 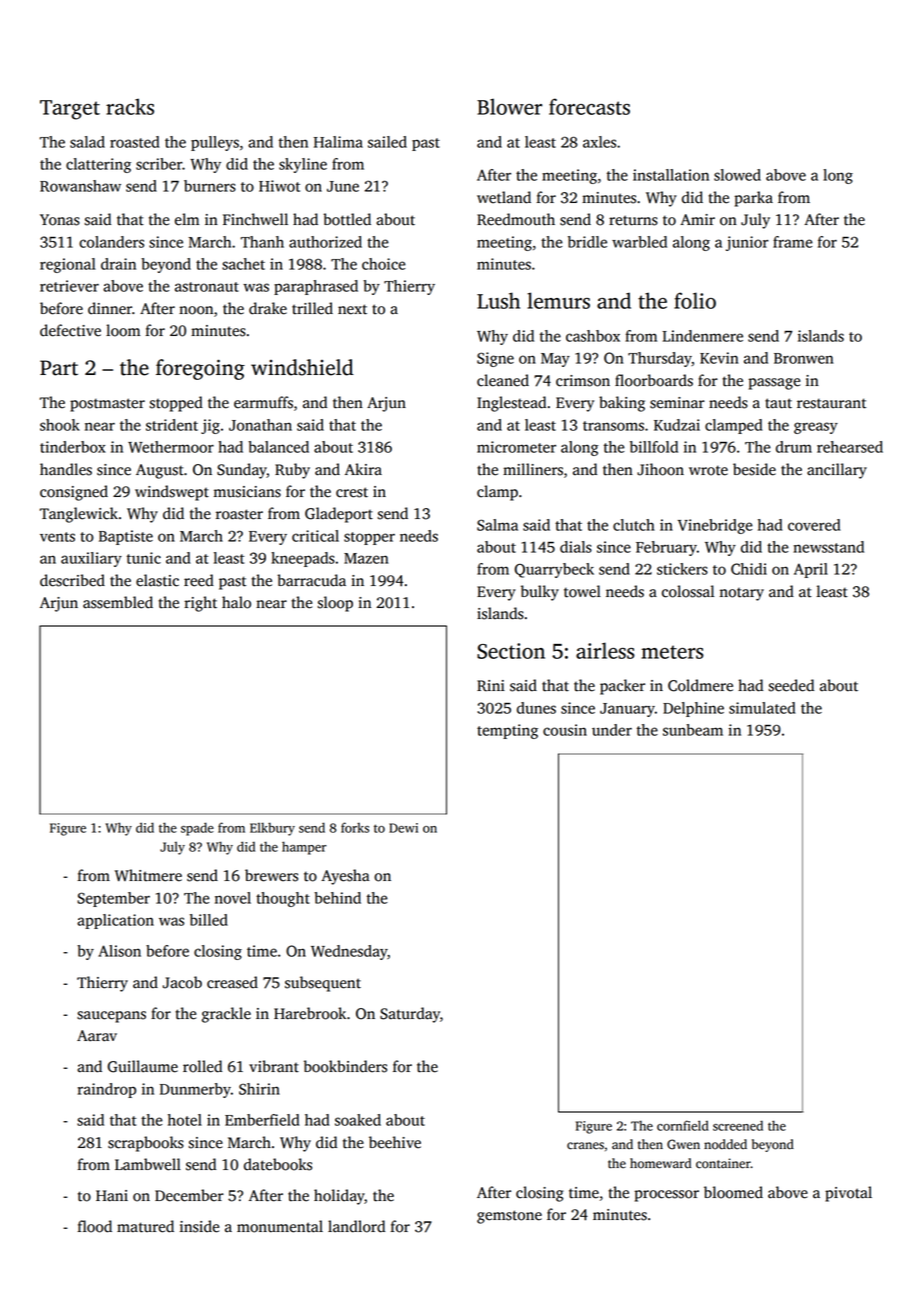 What do you see at coordinates (693, 709) in the screenshot?
I see `Delphine` at bounding box center [693, 709].
